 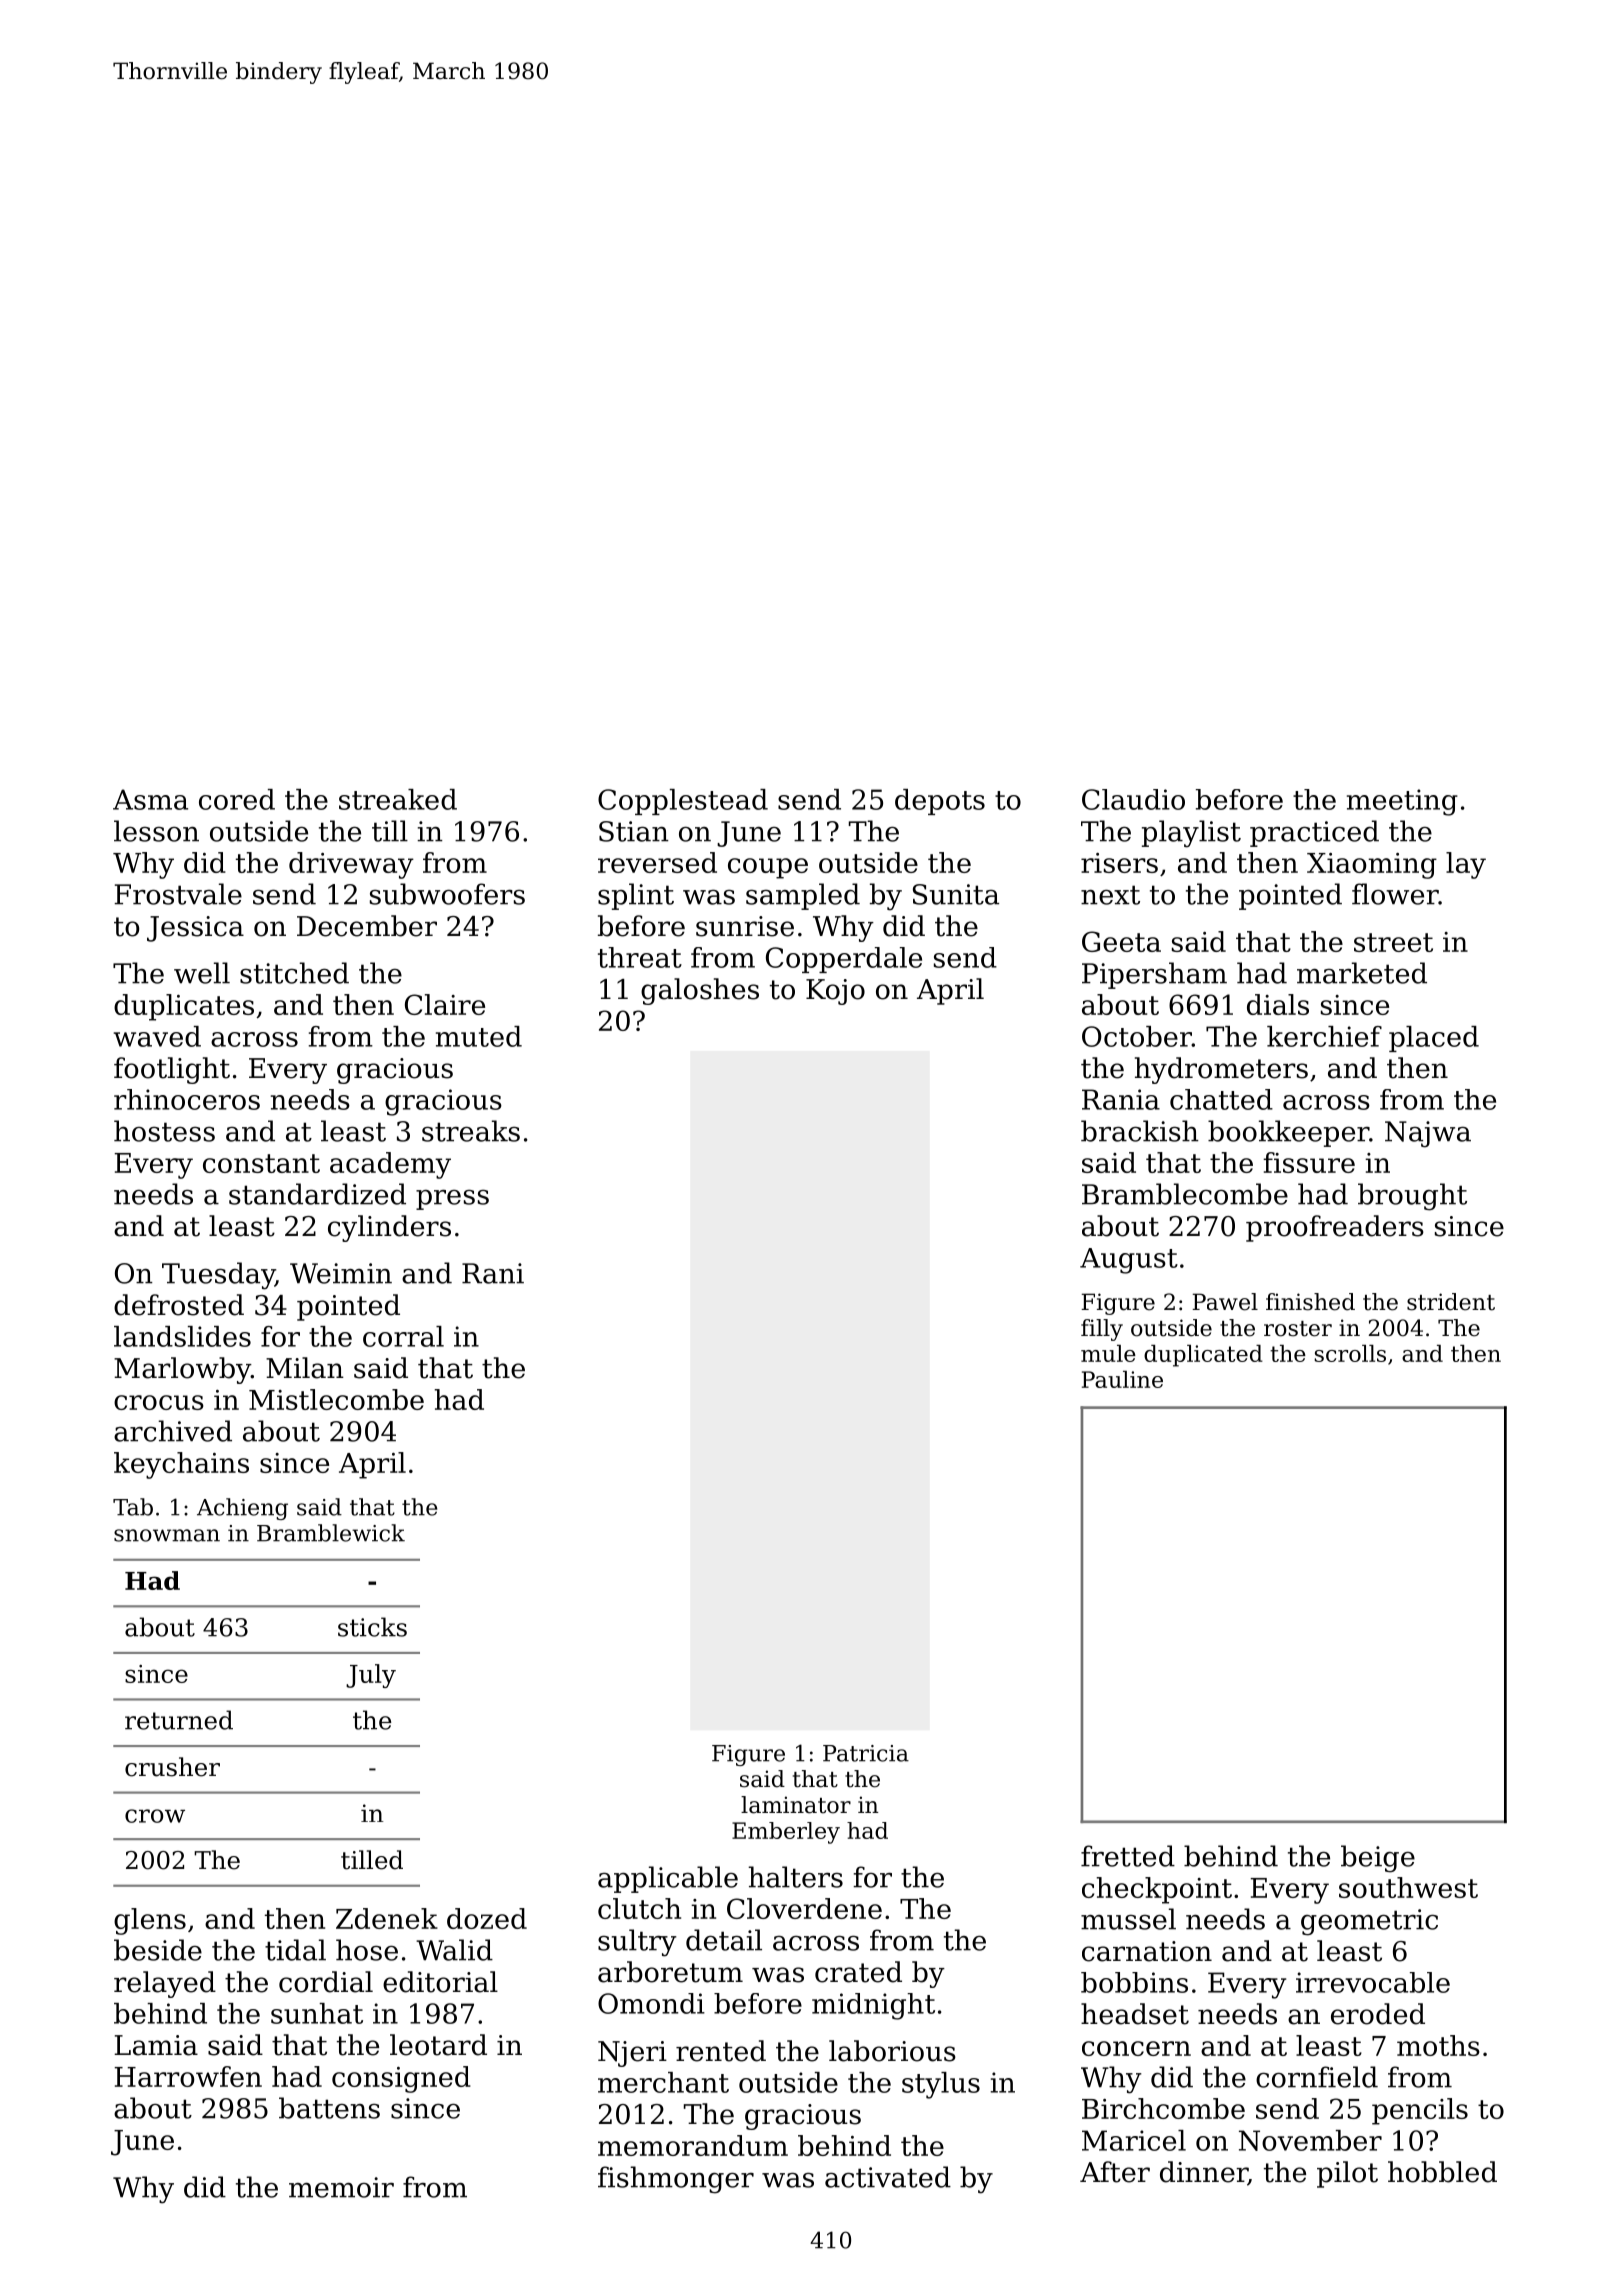 I want to click on August, so click(x=1129, y=1261).
